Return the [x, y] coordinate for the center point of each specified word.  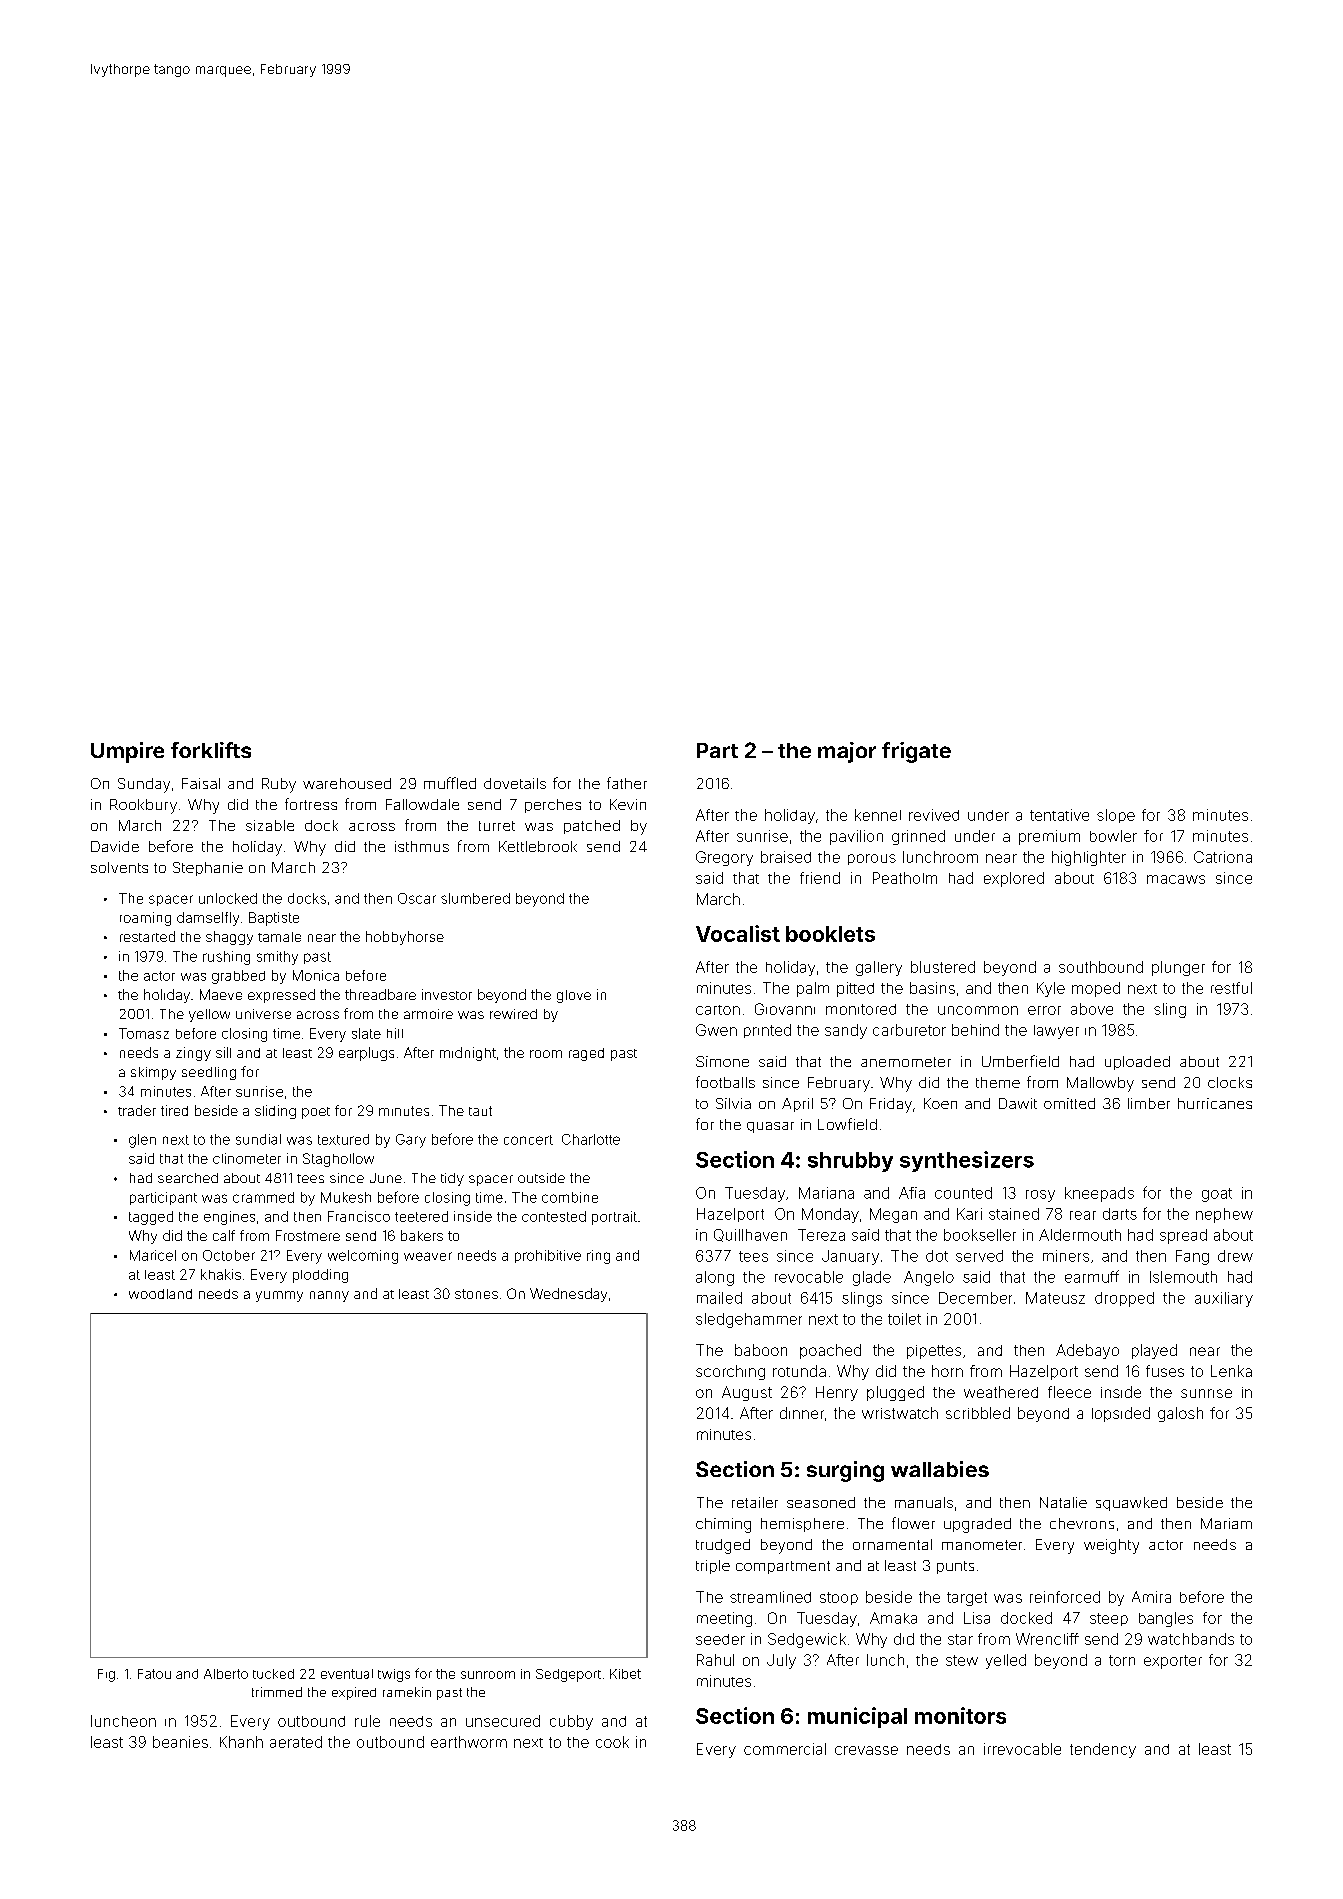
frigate [916, 752]
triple [713, 1567]
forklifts [211, 750]
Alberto [226, 1674]
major [847, 752]
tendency [1103, 1750]
